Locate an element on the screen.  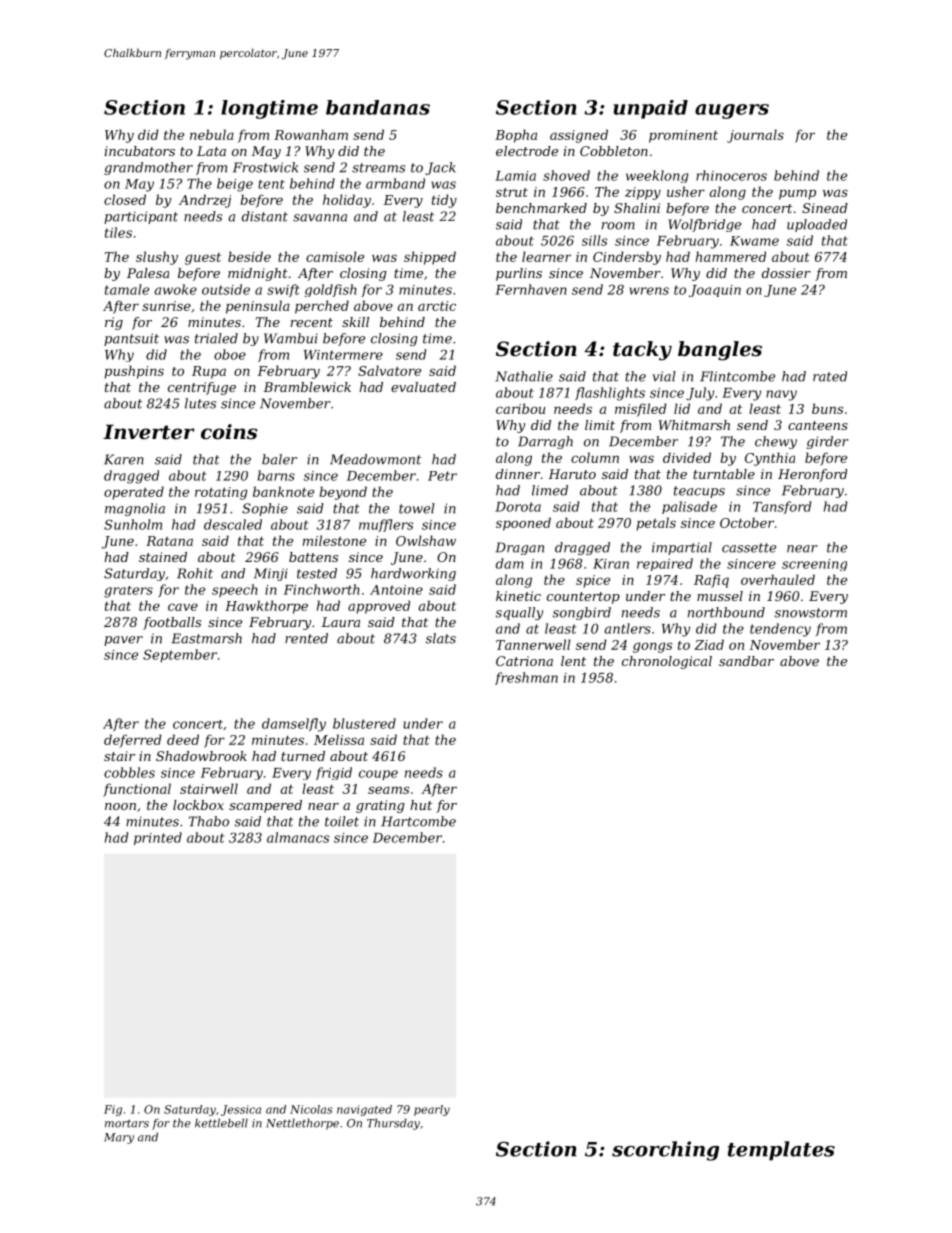
pearly is located at coordinates (432, 1110).
